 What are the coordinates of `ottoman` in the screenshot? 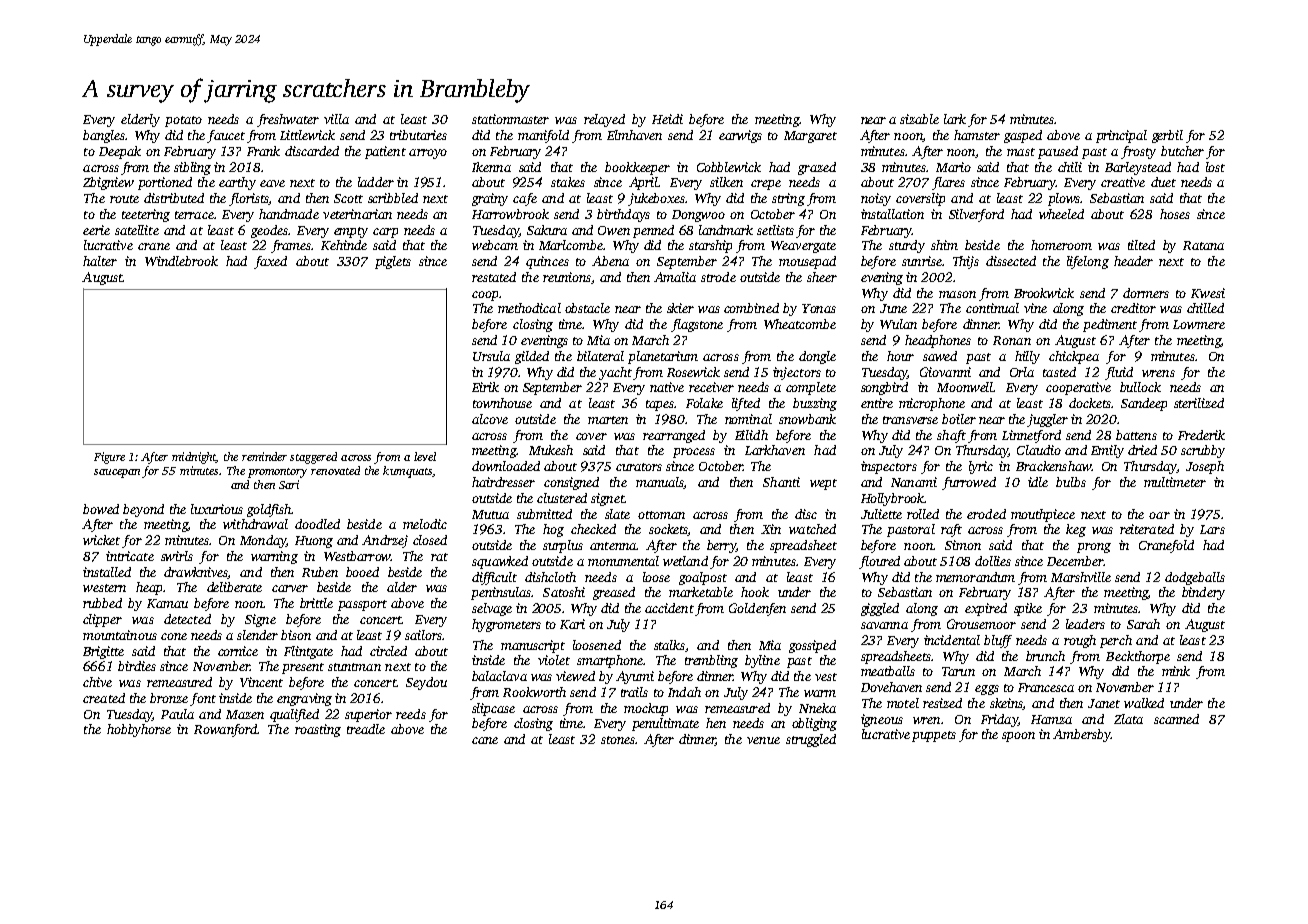 It's located at (661, 515).
